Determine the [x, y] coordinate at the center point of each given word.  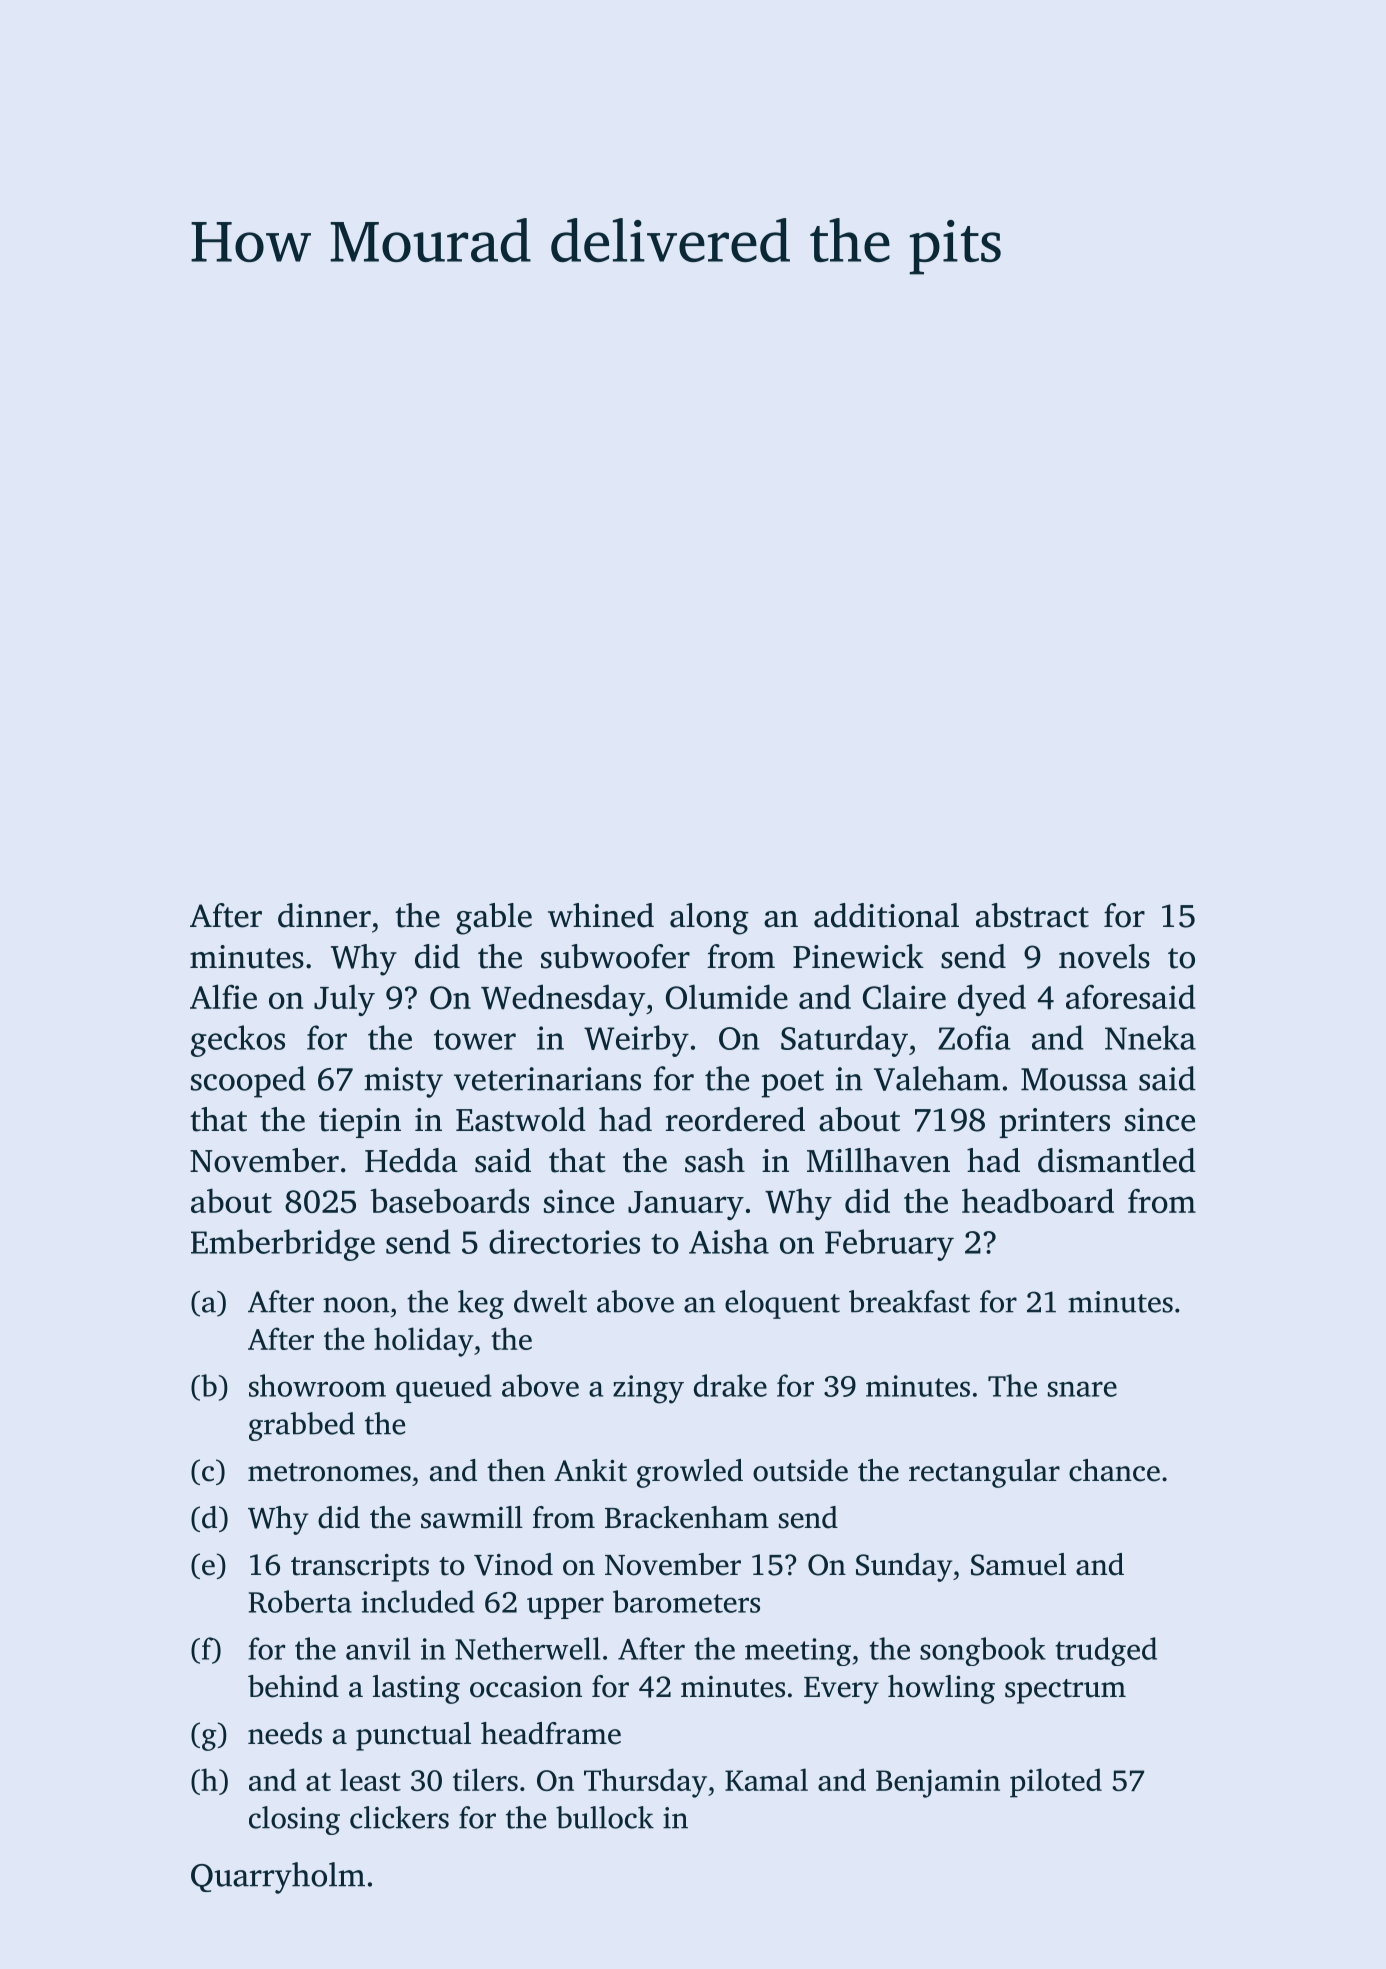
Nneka [1150, 1037]
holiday [424, 1342]
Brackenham [687, 1517]
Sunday [904, 1567]
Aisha [729, 1241]
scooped [248, 1082]
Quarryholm [278, 1878]
